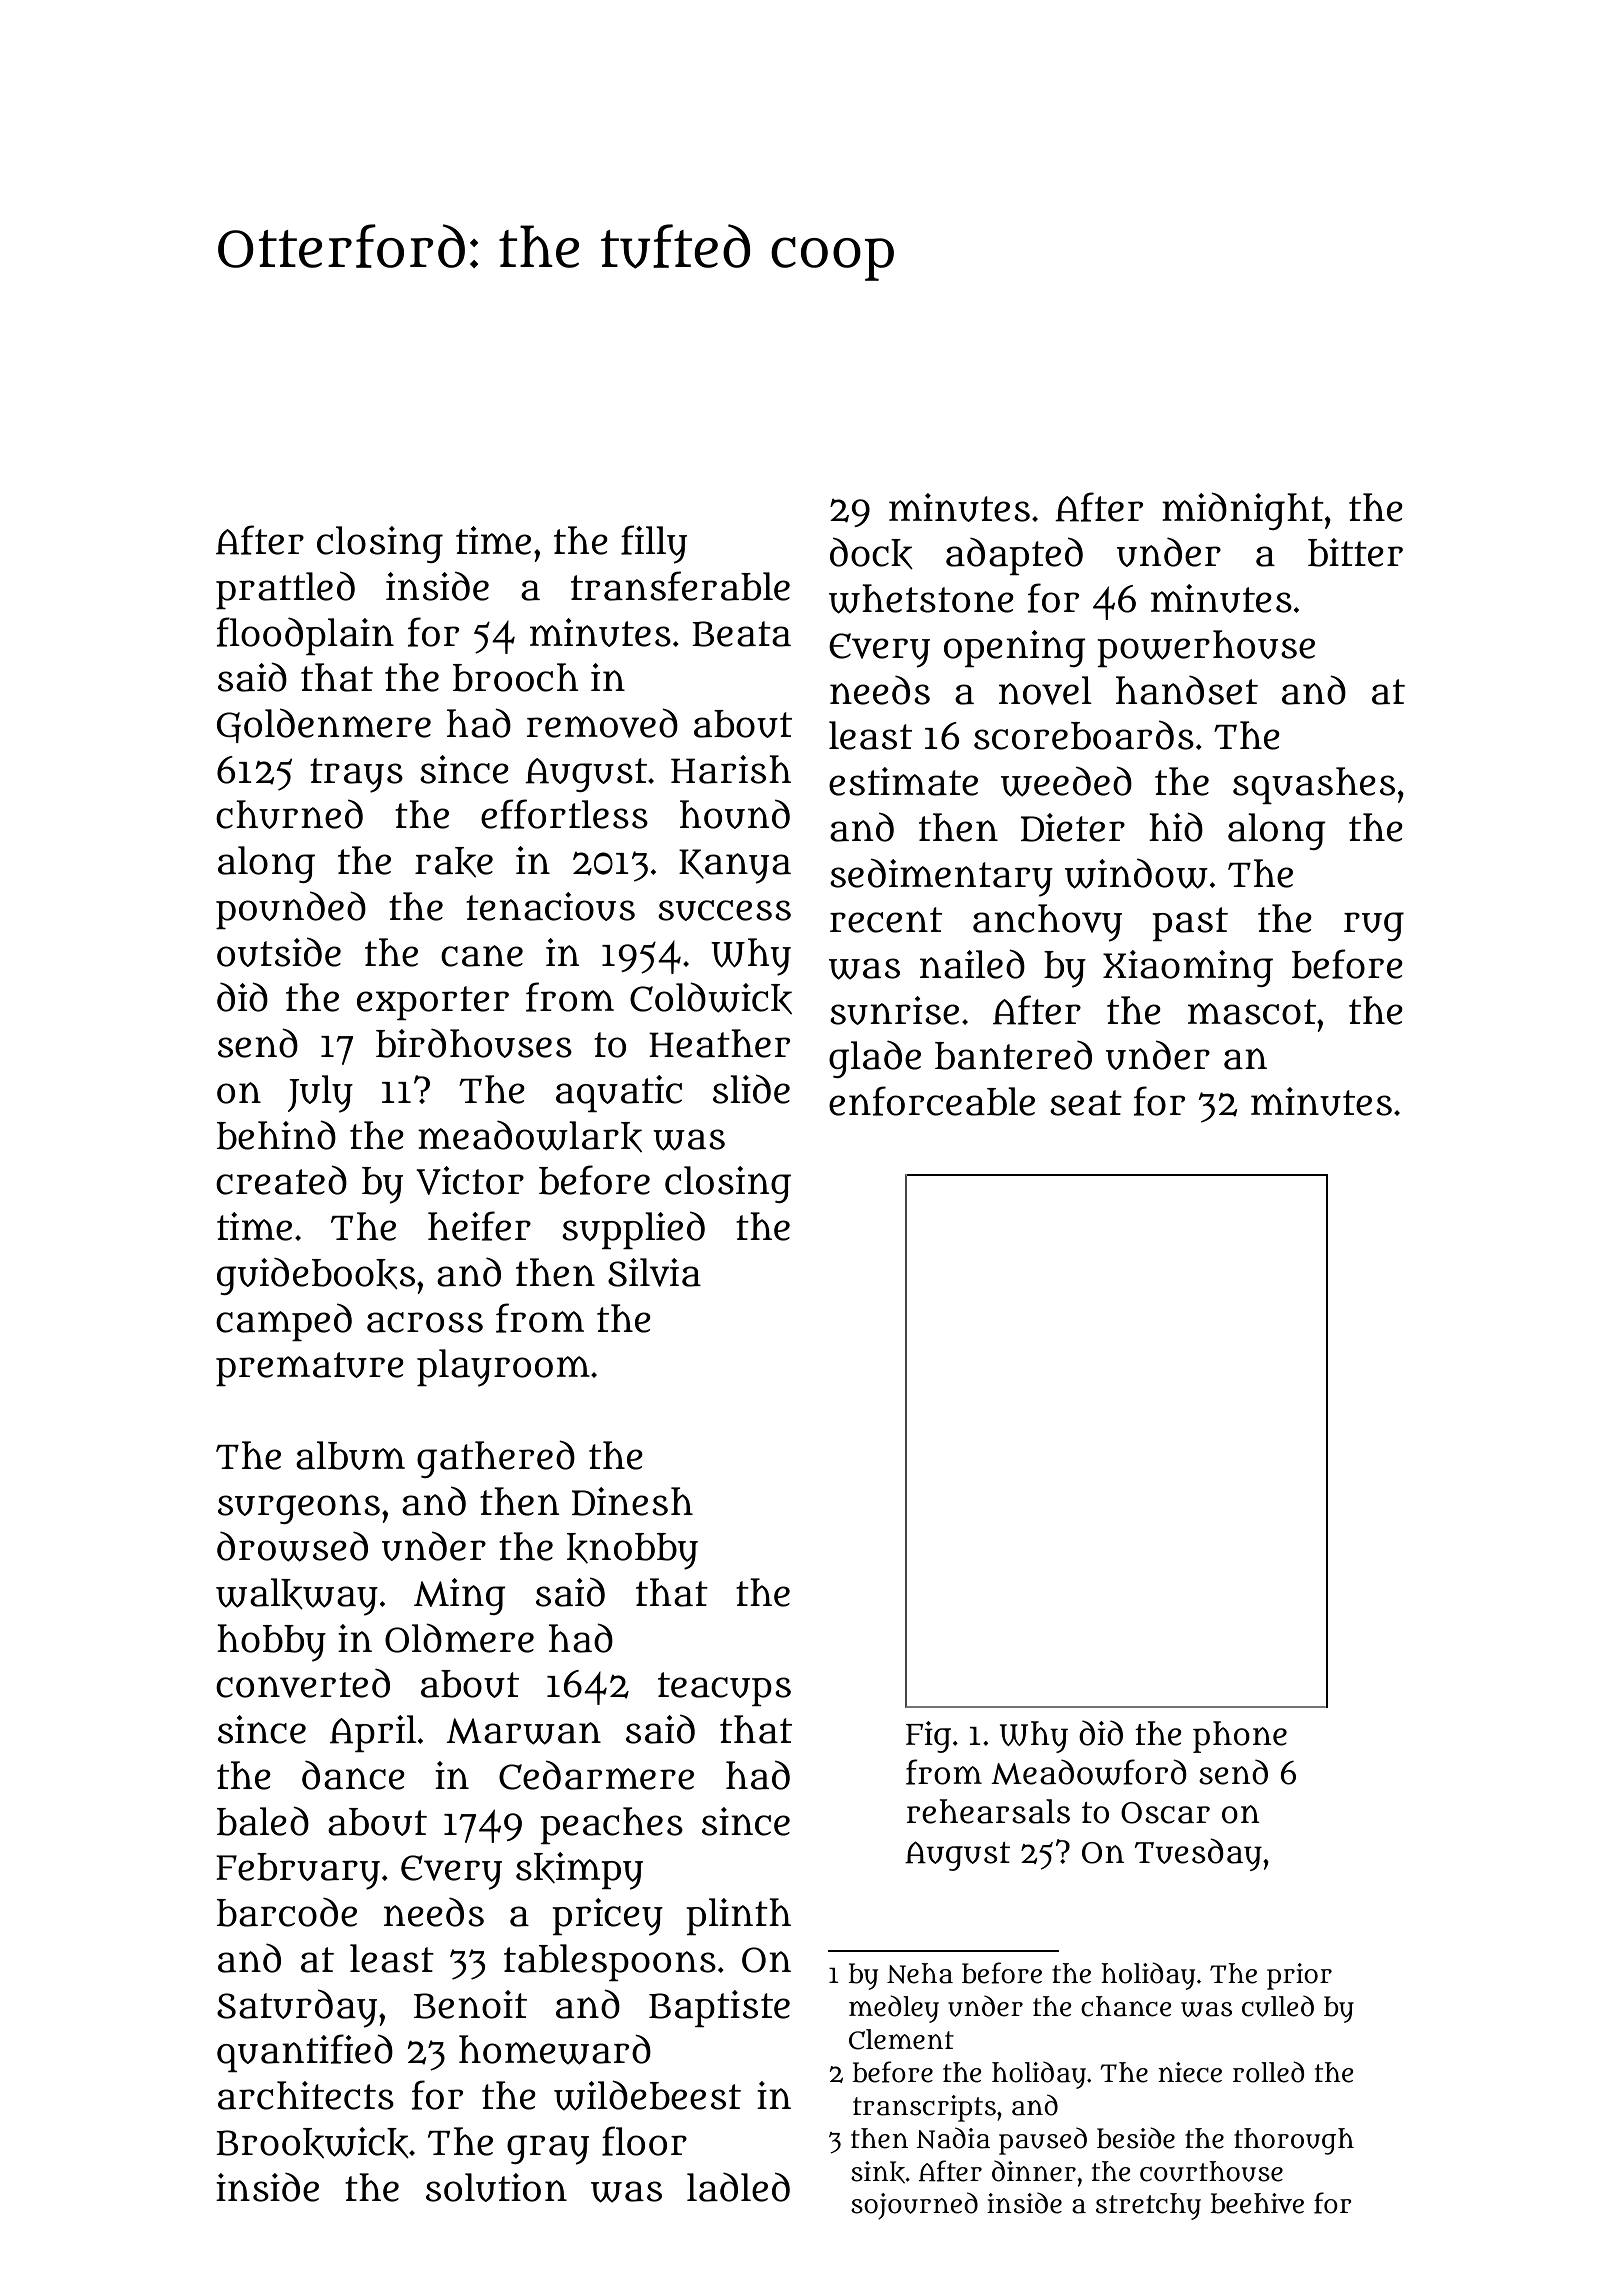 The width and height of the page is (1620, 2292). What do you see at coordinates (1252, 1012) in the page?
I see `mascot` at bounding box center [1252, 1012].
